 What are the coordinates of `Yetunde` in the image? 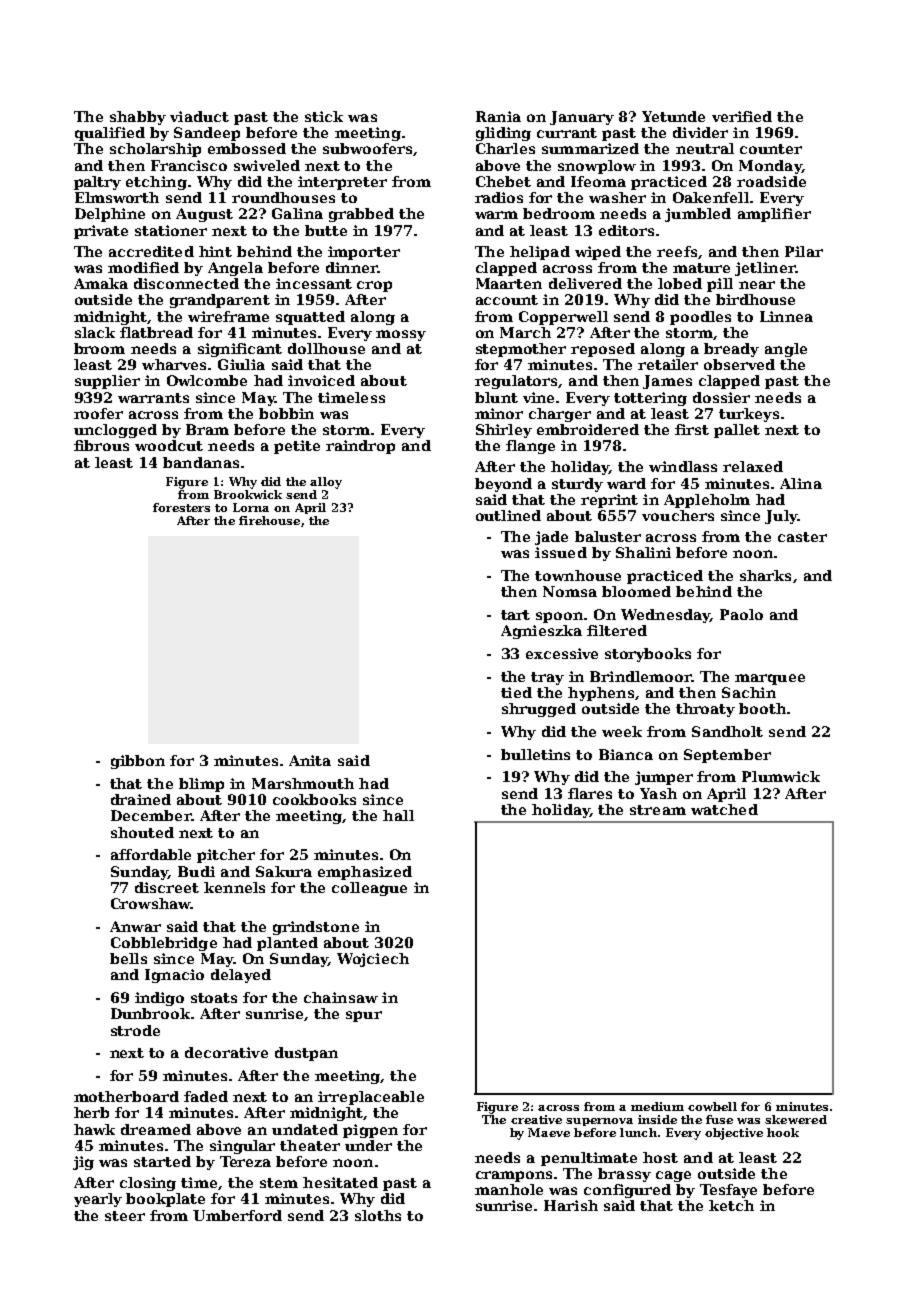 It's located at (673, 116).
